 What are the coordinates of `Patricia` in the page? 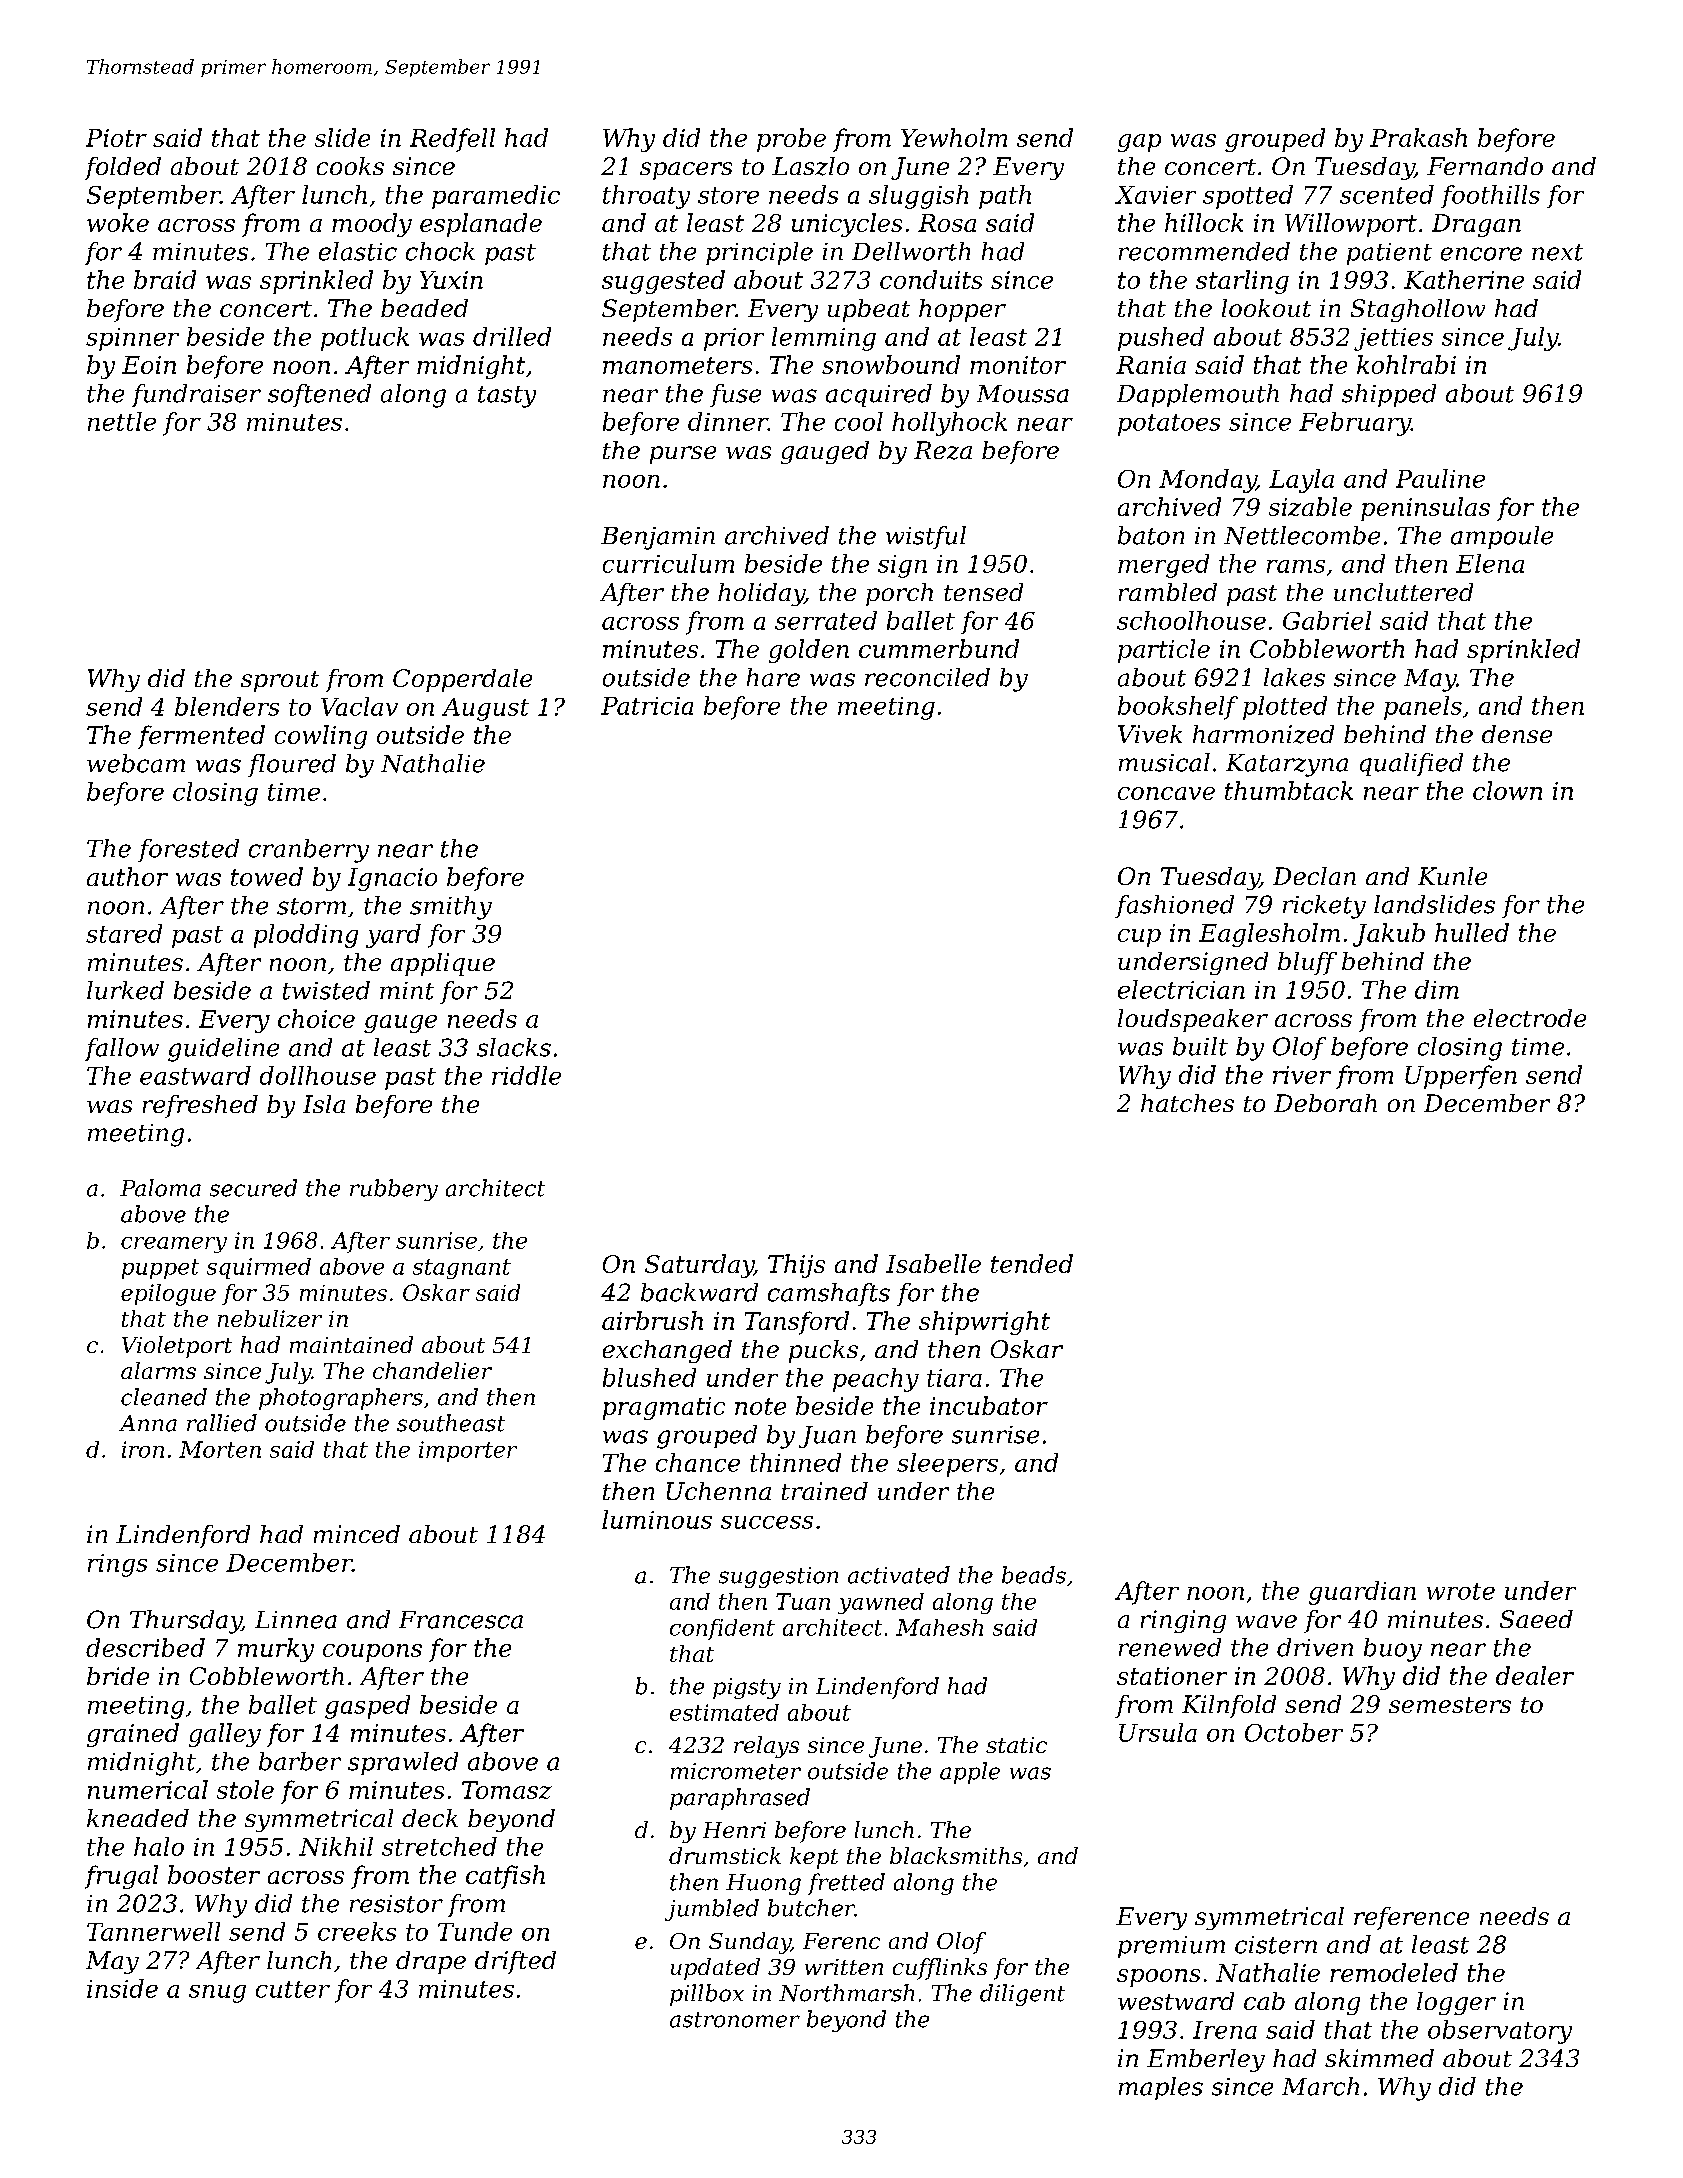 It's located at (647, 706).
